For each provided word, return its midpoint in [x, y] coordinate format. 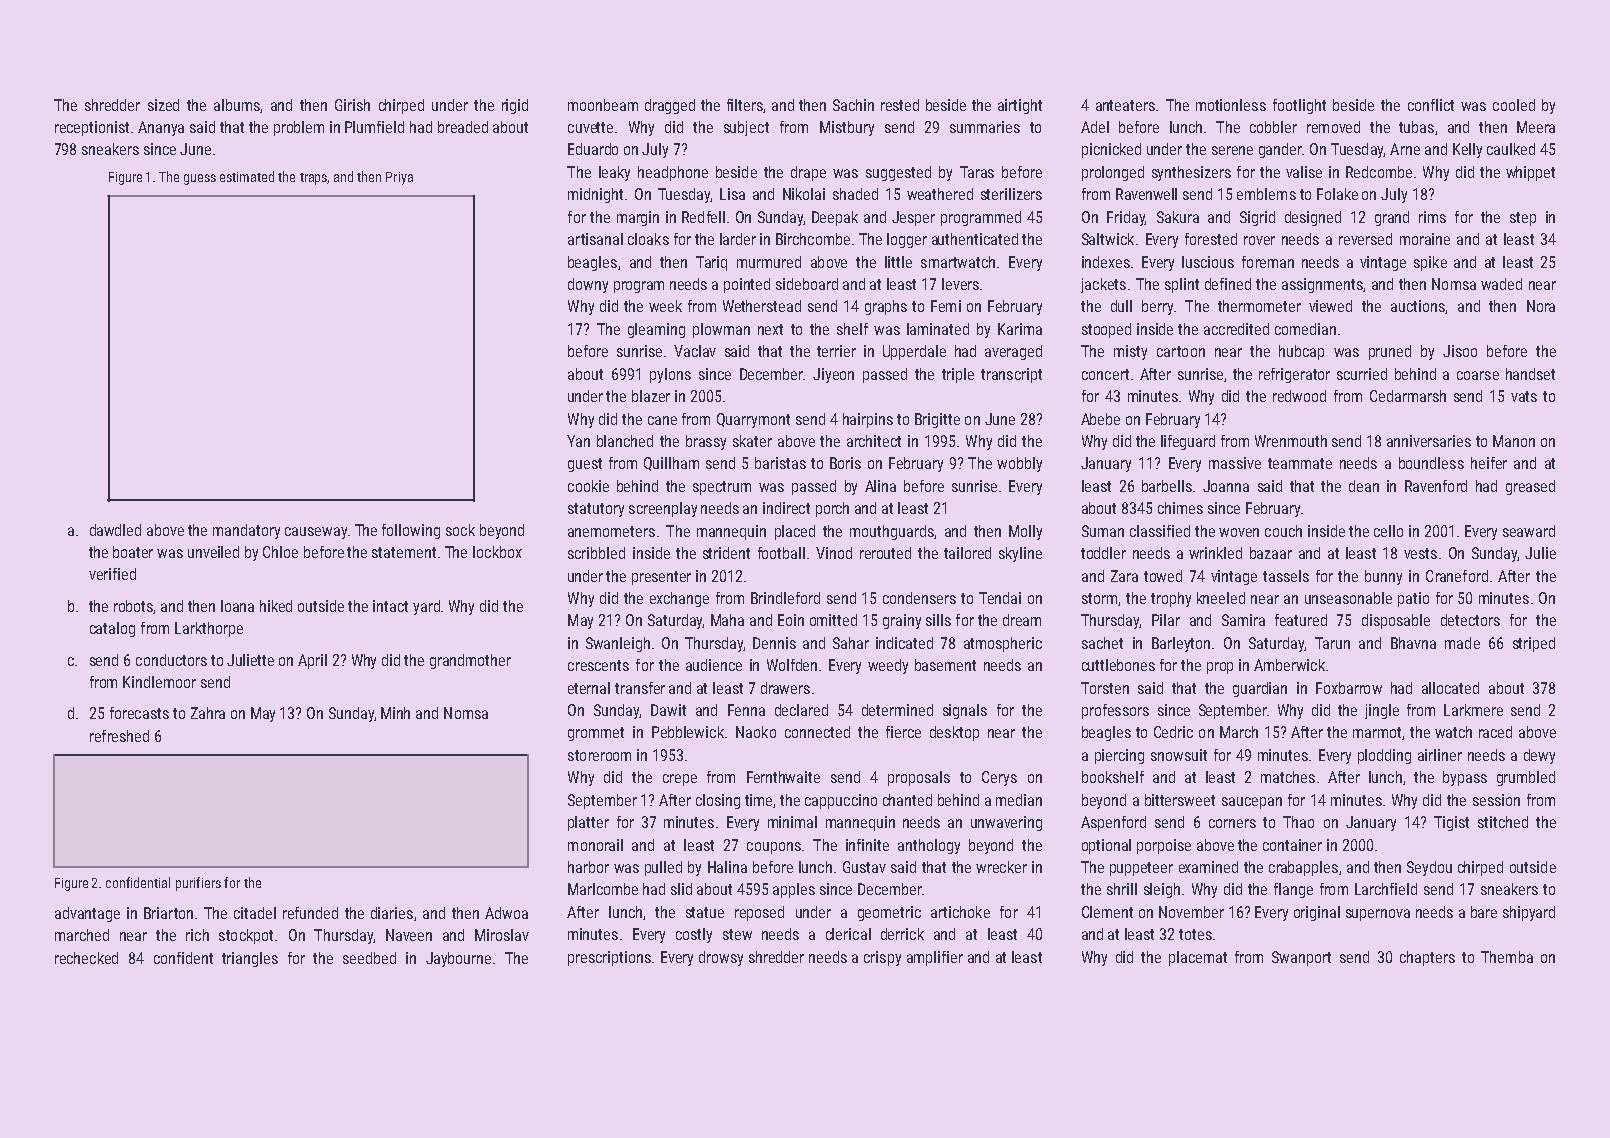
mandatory [246, 531]
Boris [845, 463]
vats [1524, 396]
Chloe [280, 552]
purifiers [198, 884]
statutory [596, 510]
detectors [1470, 620]
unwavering [1006, 823]
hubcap [1301, 352]
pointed [747, 285]
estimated [247, 176]
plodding [1384, 756]
